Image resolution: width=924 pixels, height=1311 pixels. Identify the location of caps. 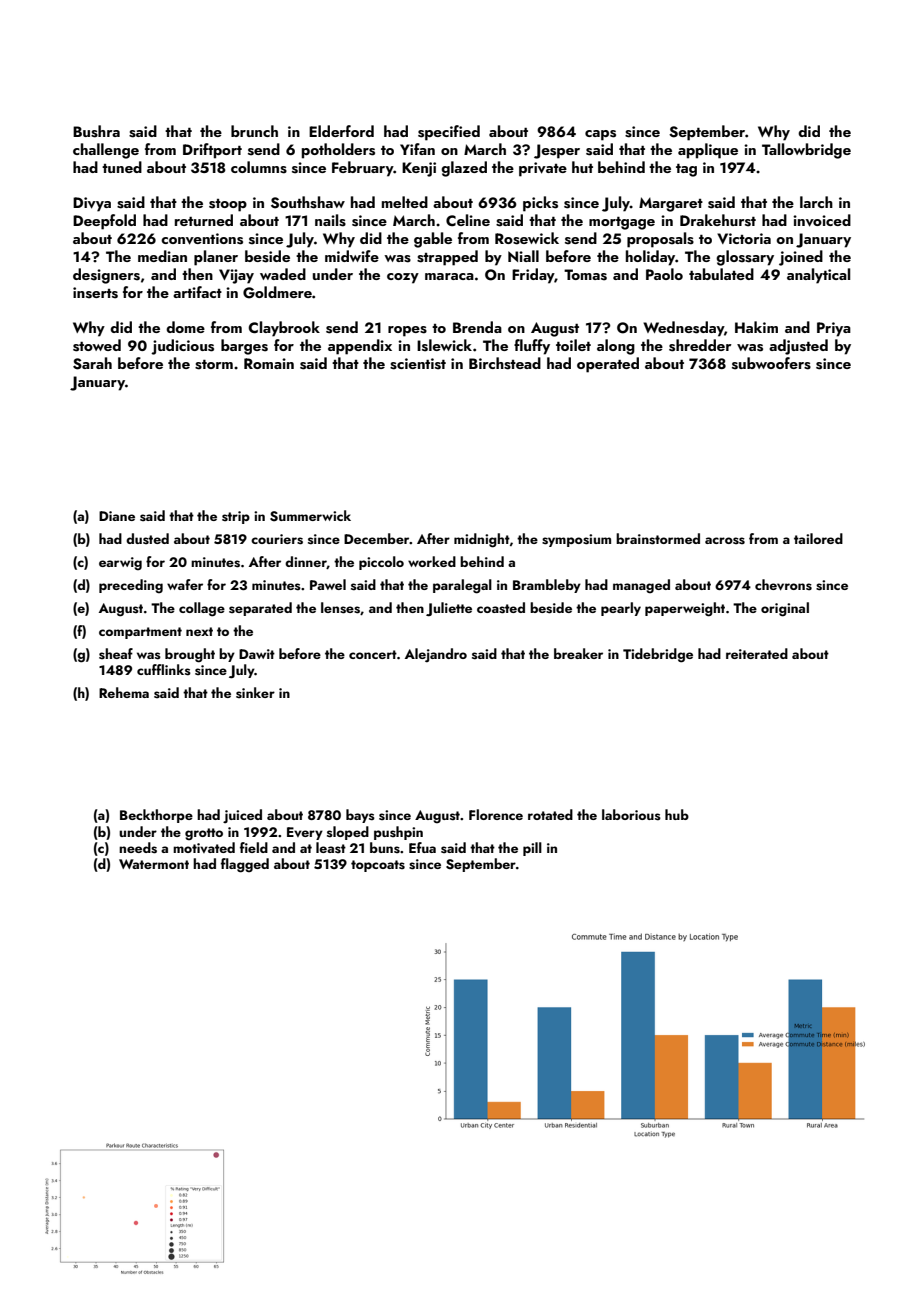
(600, 135).
